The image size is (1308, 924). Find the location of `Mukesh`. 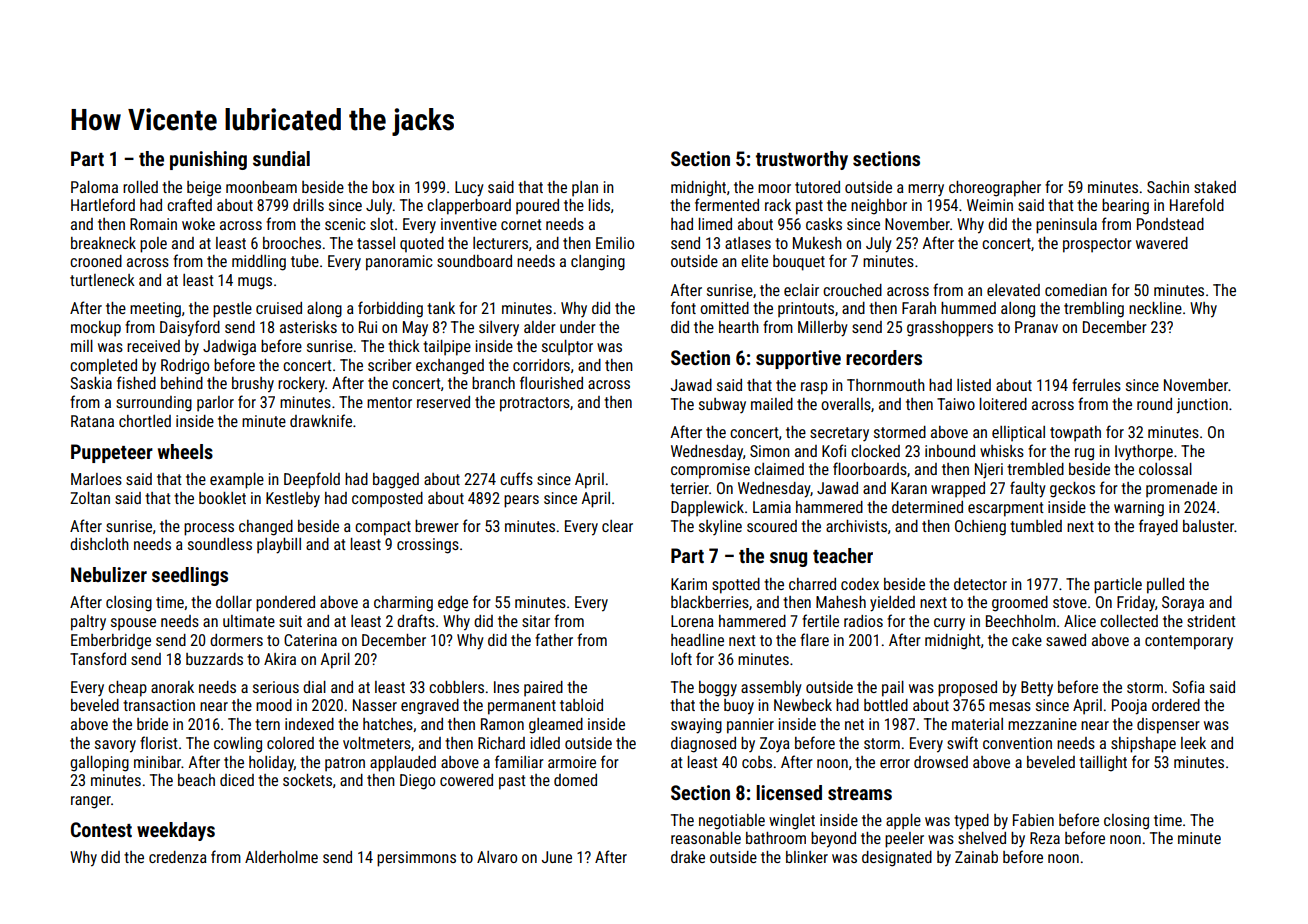

Mukesh is located at coordinates (817, 243).
